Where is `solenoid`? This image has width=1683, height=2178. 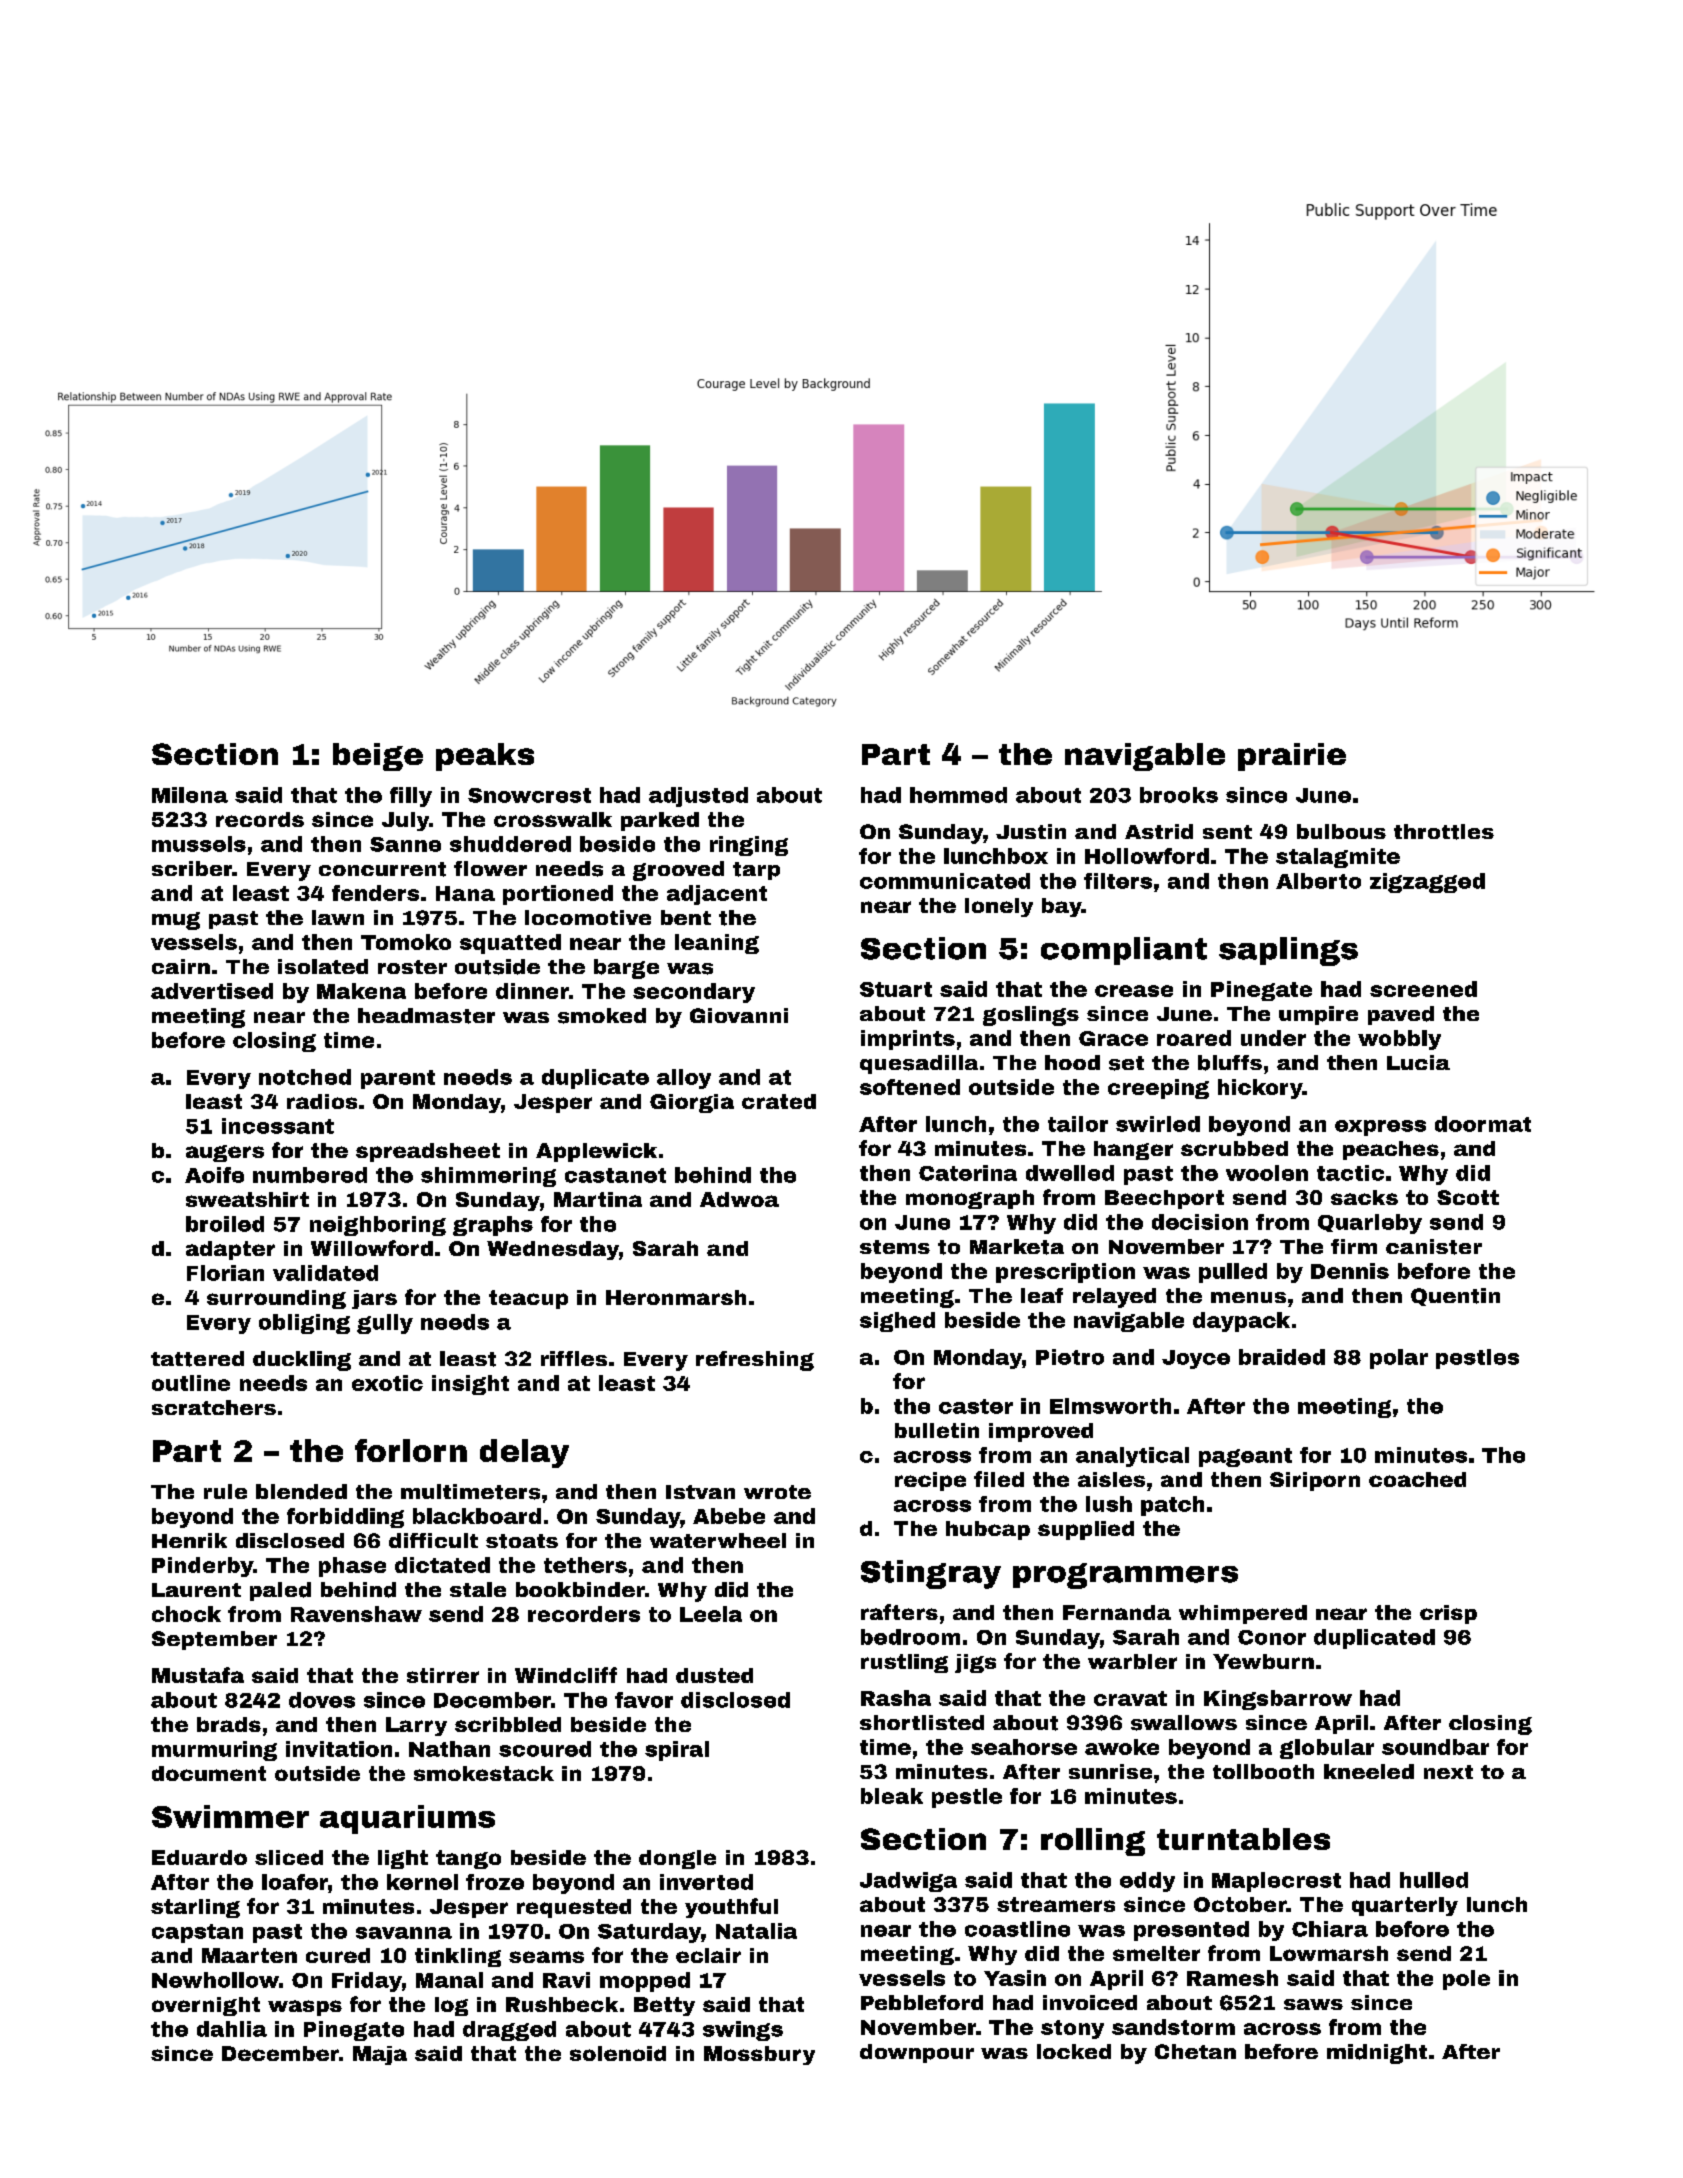
solenoid is located at coordinates (618, 2053).
